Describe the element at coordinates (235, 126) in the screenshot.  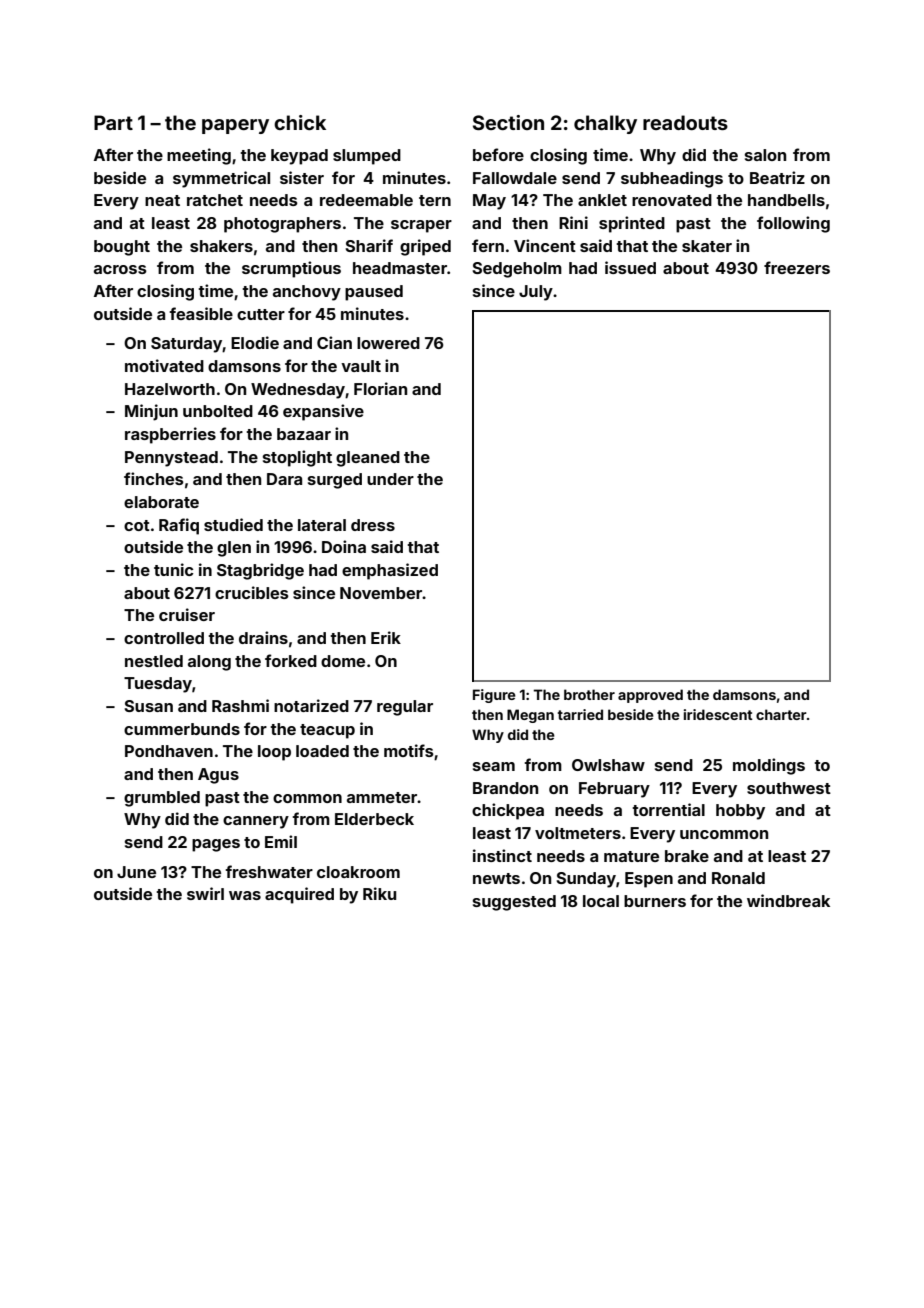
I see `papery` at that location.
